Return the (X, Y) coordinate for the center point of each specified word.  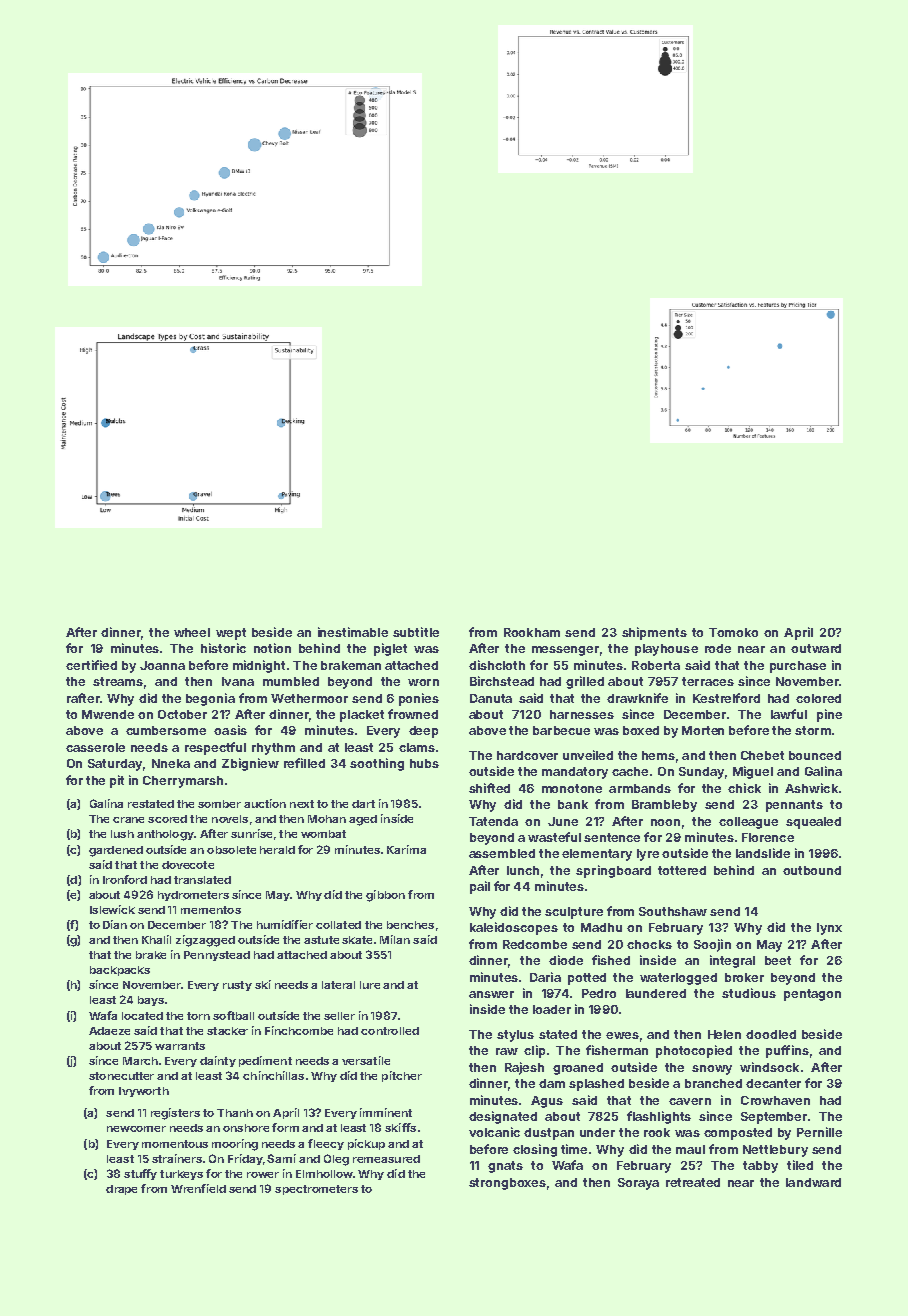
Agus (547, 1102)
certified (91, 665)
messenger (565, 651)
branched (713, 1083)
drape (121, 1190)
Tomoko (733, 632)
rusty (237, 986)
